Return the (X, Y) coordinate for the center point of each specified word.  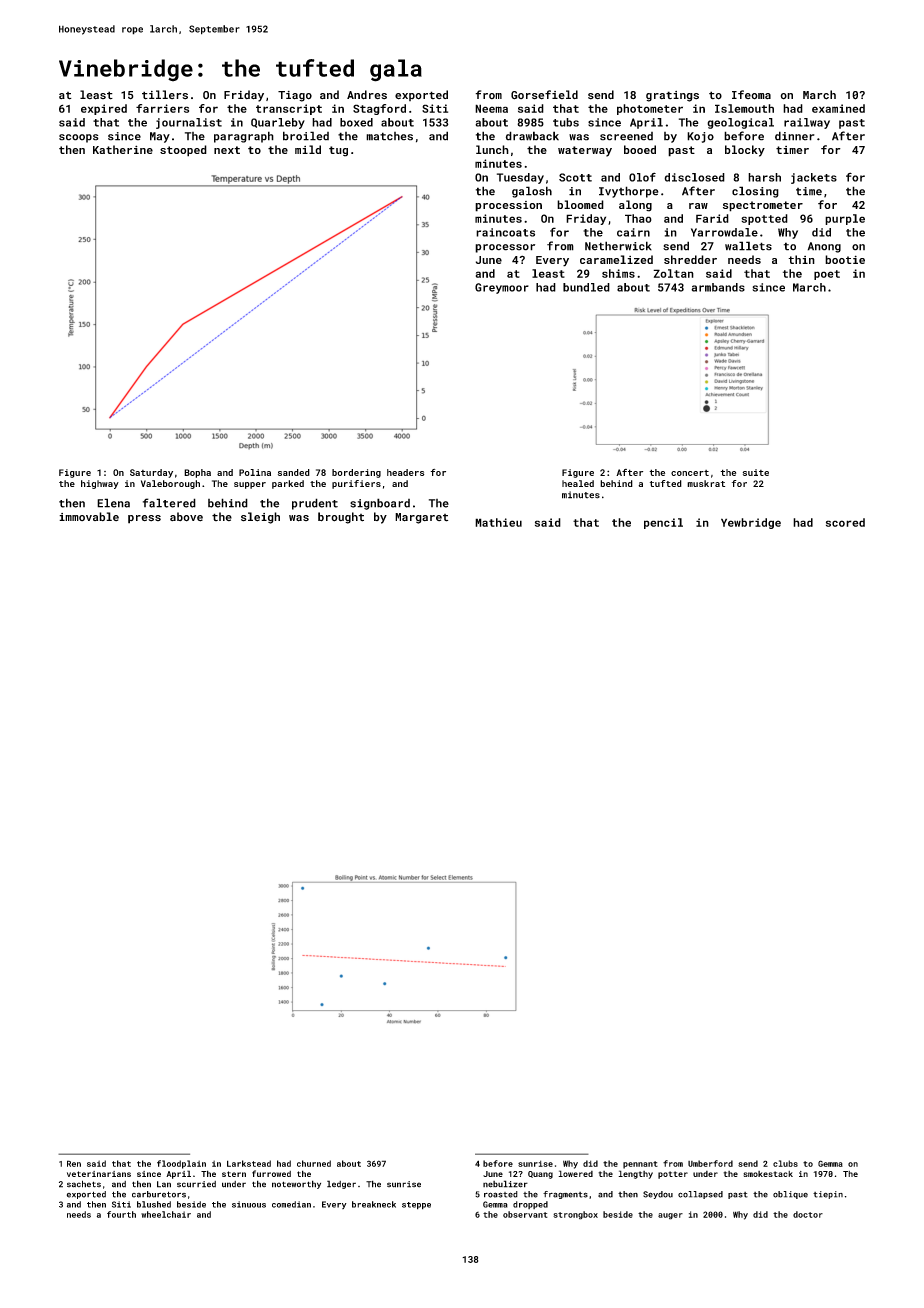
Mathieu (498, 522)
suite (756, 472)
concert (690, 473)
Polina (255, 472)
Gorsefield (544, 95)
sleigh (260, 518)
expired (104, 109)
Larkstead (249, 1163)
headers (406, 472)
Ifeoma (751, 95)
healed (578, 483)
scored (845, 522)
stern (234, 1174)
